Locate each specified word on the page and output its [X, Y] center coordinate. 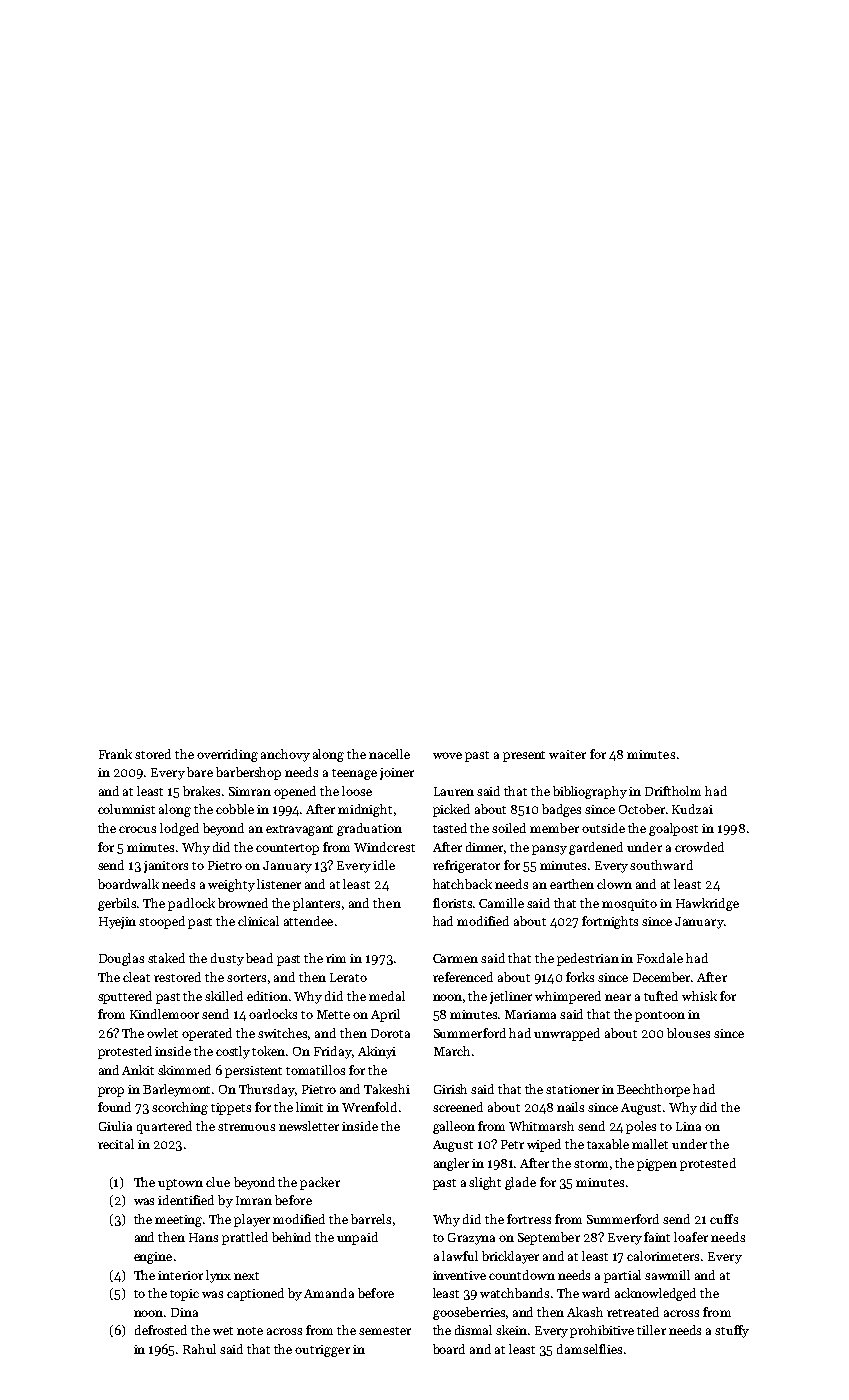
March [452, 1051]
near [618, 997]
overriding [227, 755]
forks [580, 977]
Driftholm [673, 791]
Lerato [348, 977]
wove [447, 755]
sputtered [125, 997]
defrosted [161, 1330]
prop [111, 1092]
